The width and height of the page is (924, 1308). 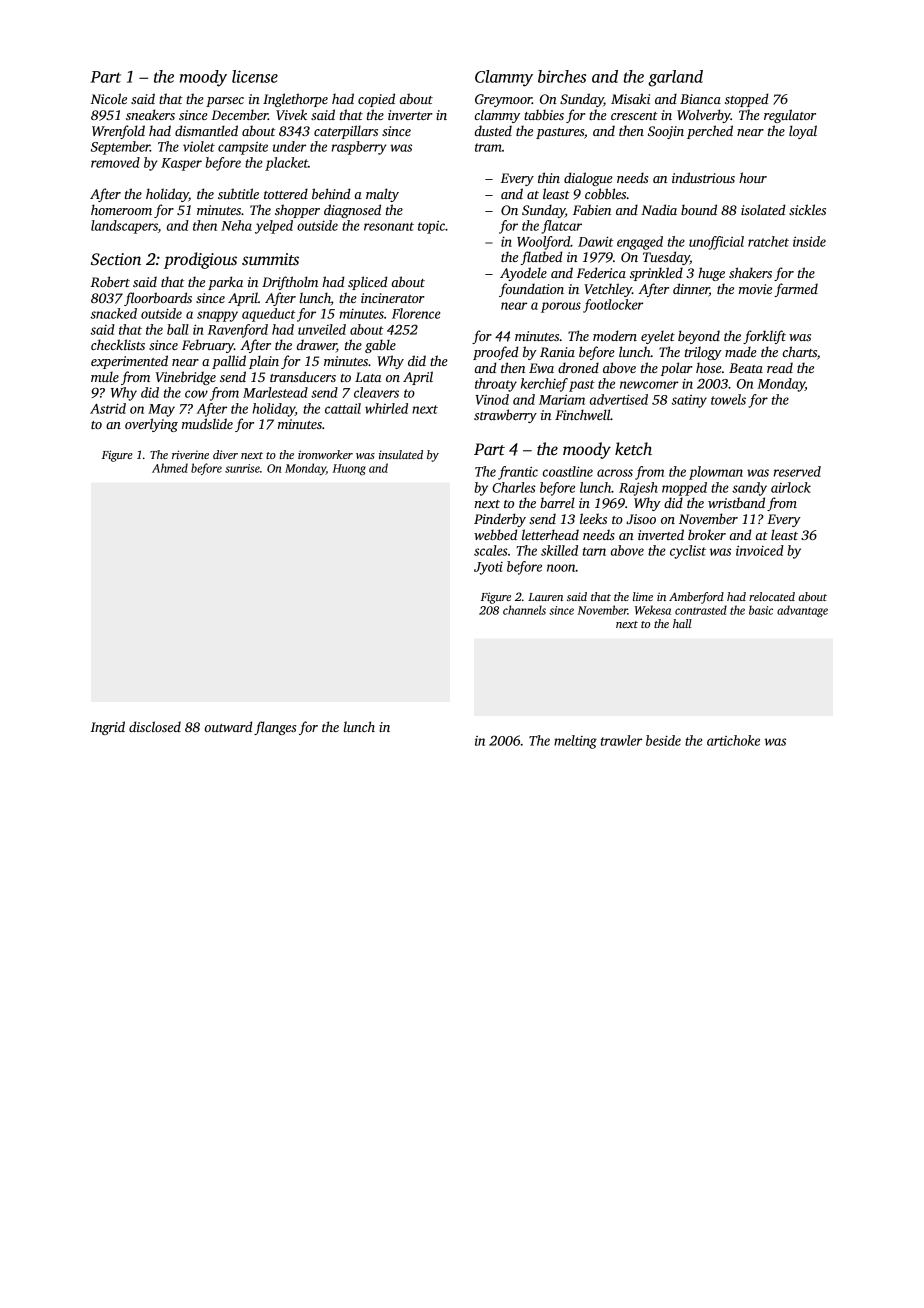 I want to click on dusted, so click(x=493, y=130).
